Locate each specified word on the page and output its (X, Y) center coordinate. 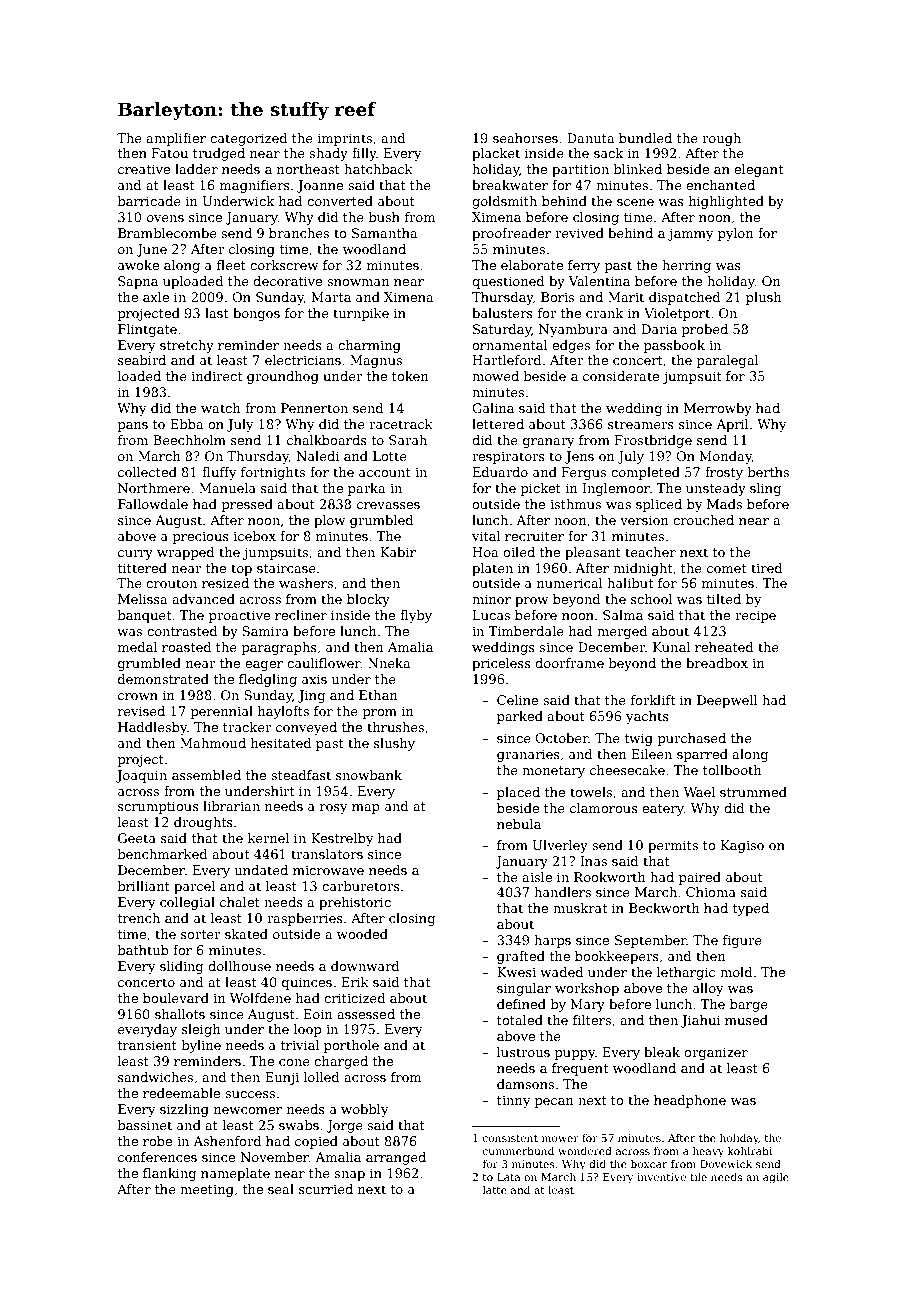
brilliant (144, 886)
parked (520, 717)
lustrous (523, 1052)
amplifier (176, 139)
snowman (358, 282)
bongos (256, 314)
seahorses (525, 138)
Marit (626, 297)
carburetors (361, 886)
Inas (593, 861)
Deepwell (727, 701)
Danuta (591, 138)
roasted (186, 647)
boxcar (649, 1164)
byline (201, 1046)
